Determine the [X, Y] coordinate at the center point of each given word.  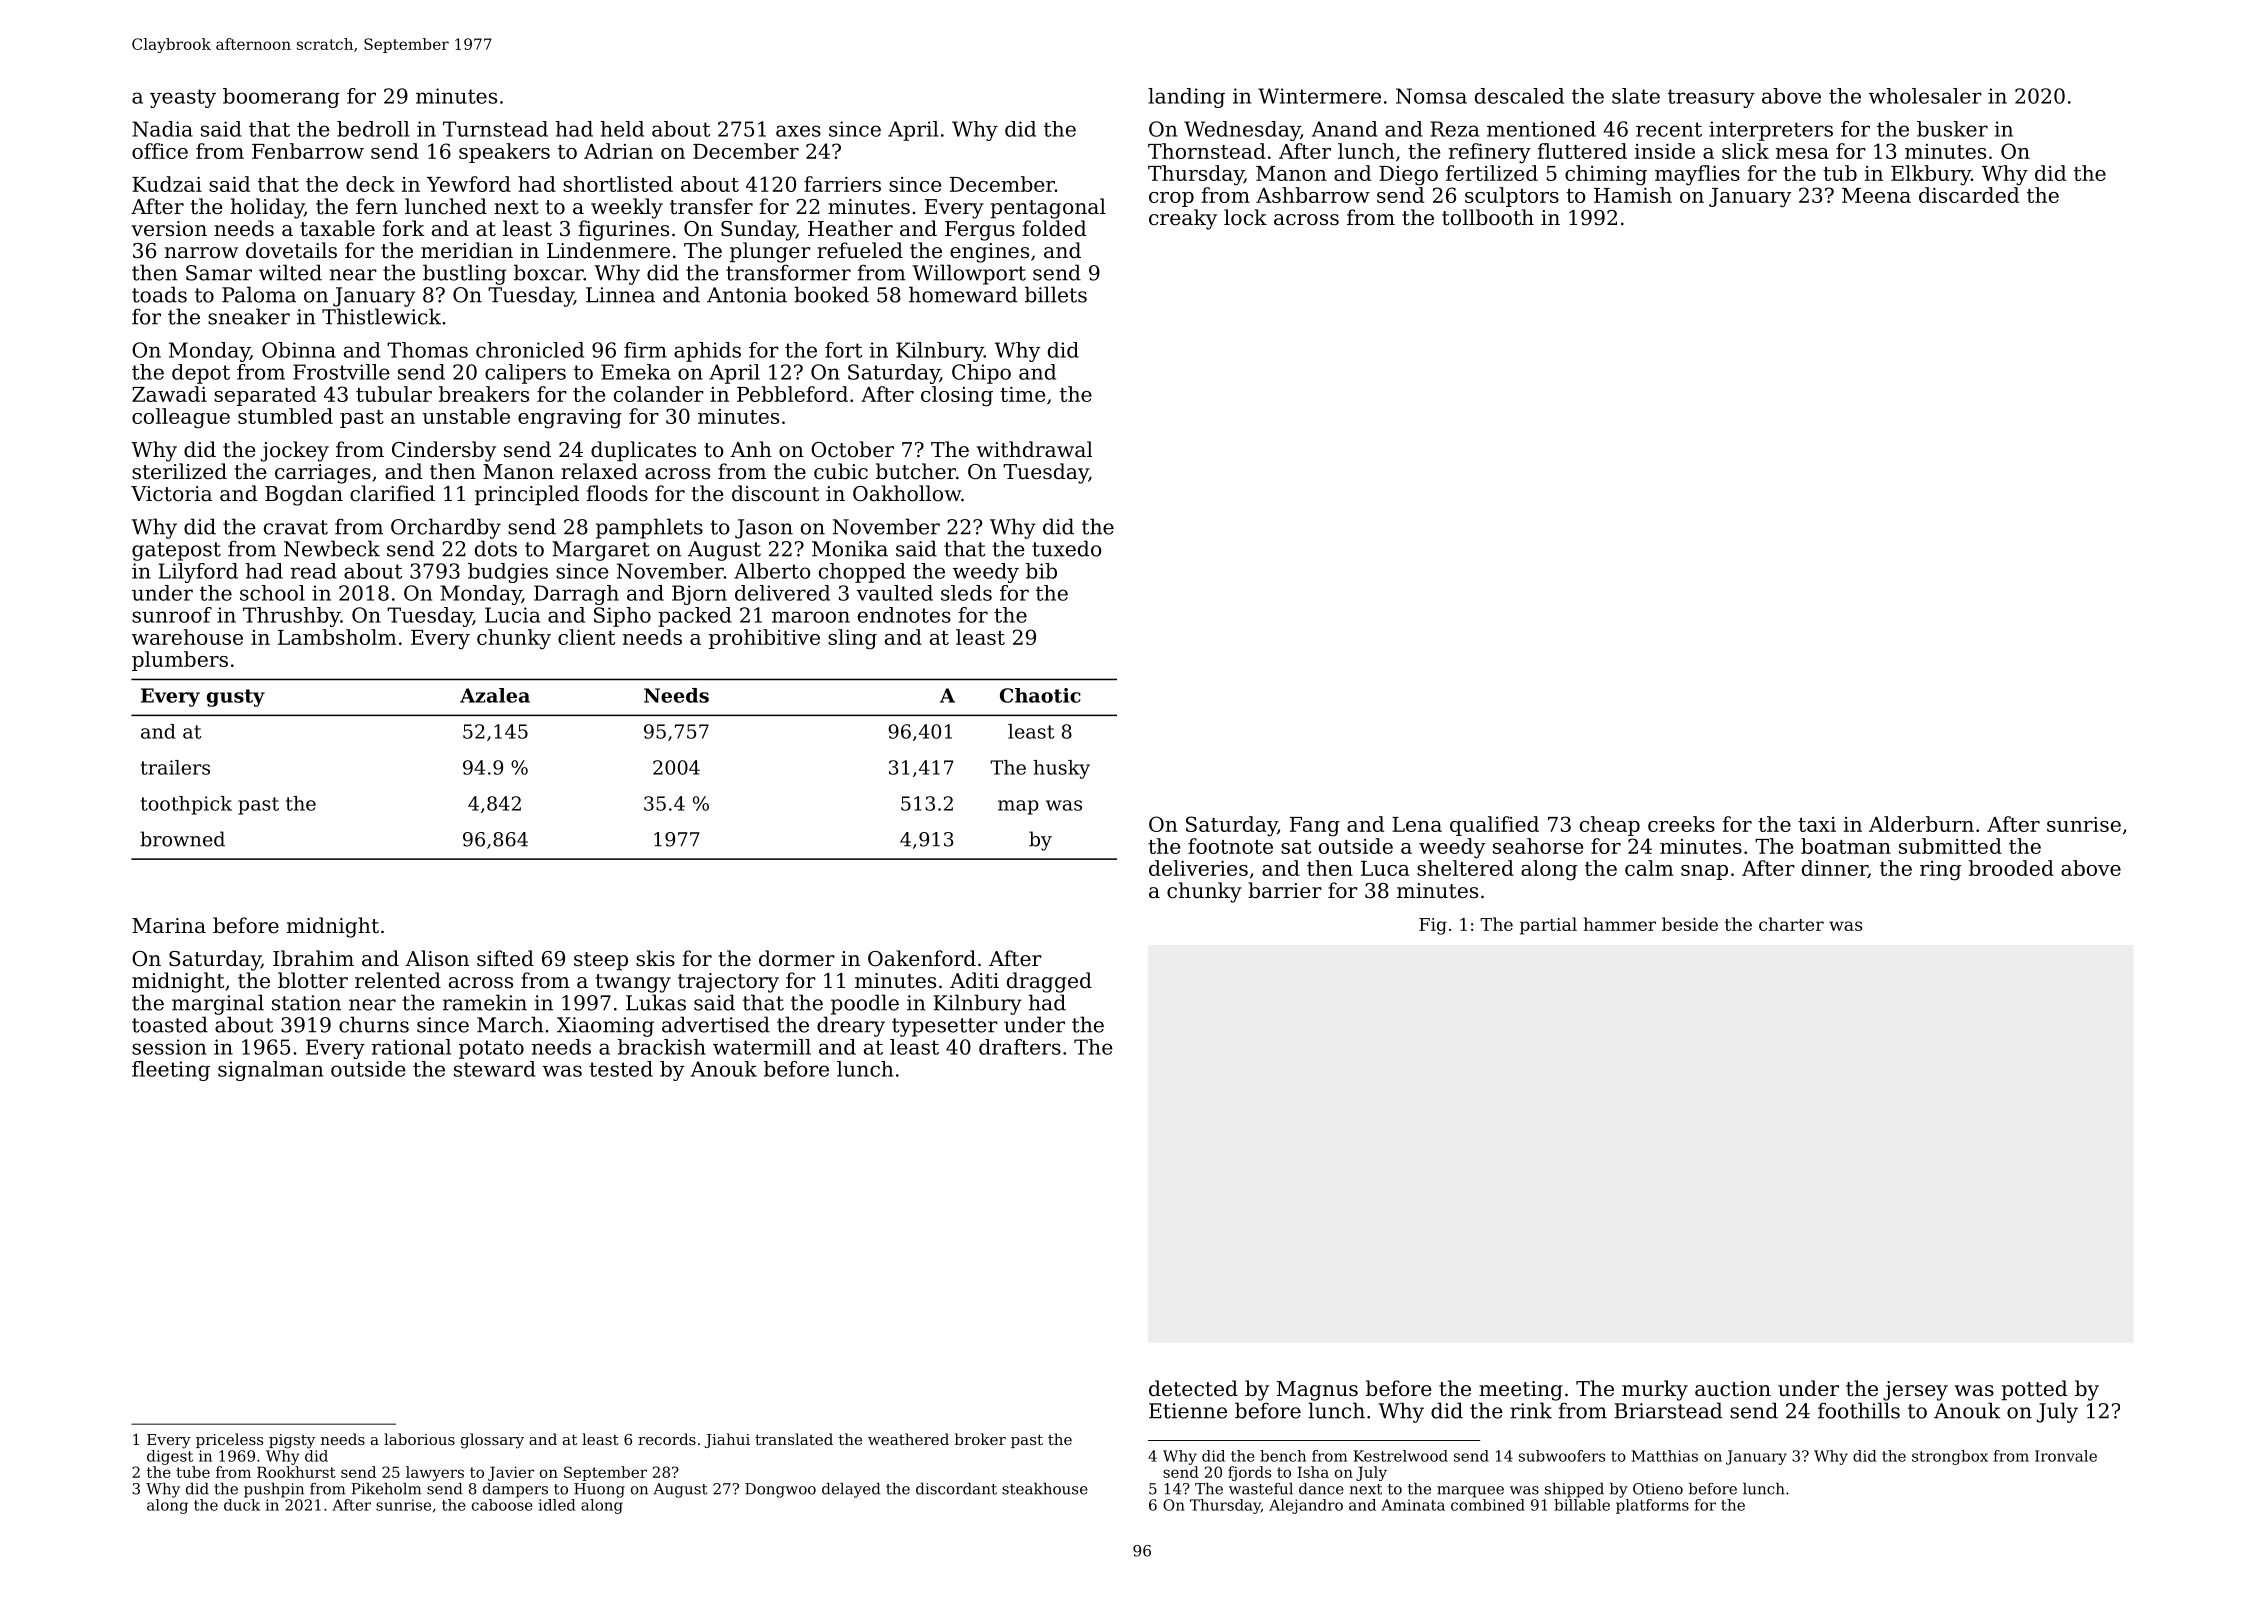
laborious [419, 1439]
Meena [1876, 195]
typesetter [945, 1027]
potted [2034, 1390]
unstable [466, 416]
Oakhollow [907, 493]
